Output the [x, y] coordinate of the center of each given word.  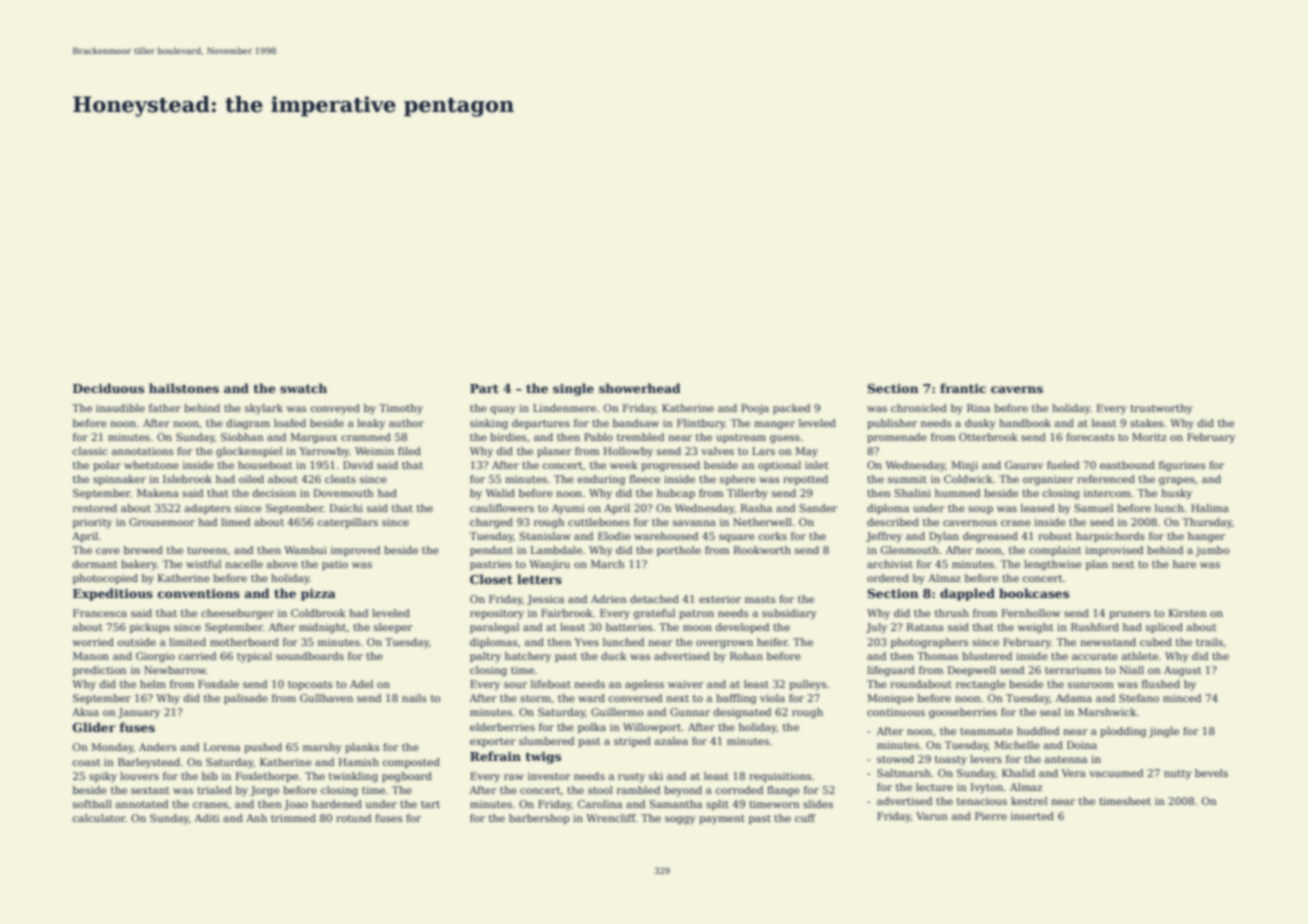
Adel [361, 684]
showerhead [640, 388]
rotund [353, 818]
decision [274, 493]
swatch [303, 388]
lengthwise [1053, 565]
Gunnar [690, 712]
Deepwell [972, 671]
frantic [963, 388]
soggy [680, 820]
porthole [679, 551]
